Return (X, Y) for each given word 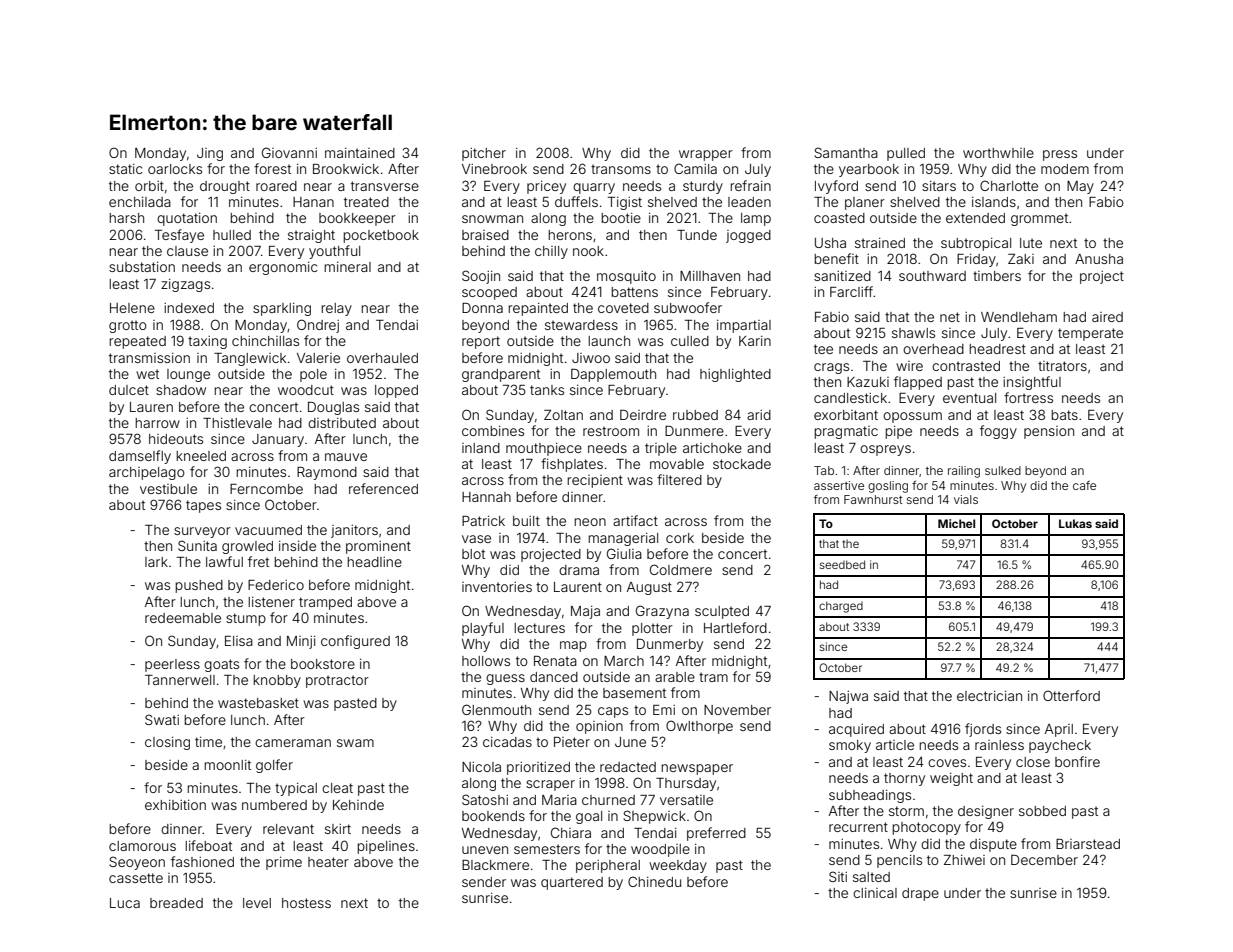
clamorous (142, 846)
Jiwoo (591, 358)
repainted (538, 309)
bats (1064, 415)
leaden (749, 202)
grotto (128, 326)
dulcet (129, 390)
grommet (1039, 219)
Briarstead (1088, 844)
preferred (716, 834)
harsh (126, 218)
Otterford (1071, 695)
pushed (199, 586)
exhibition (175, 805)
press (1060, 155)
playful (483, 629)
